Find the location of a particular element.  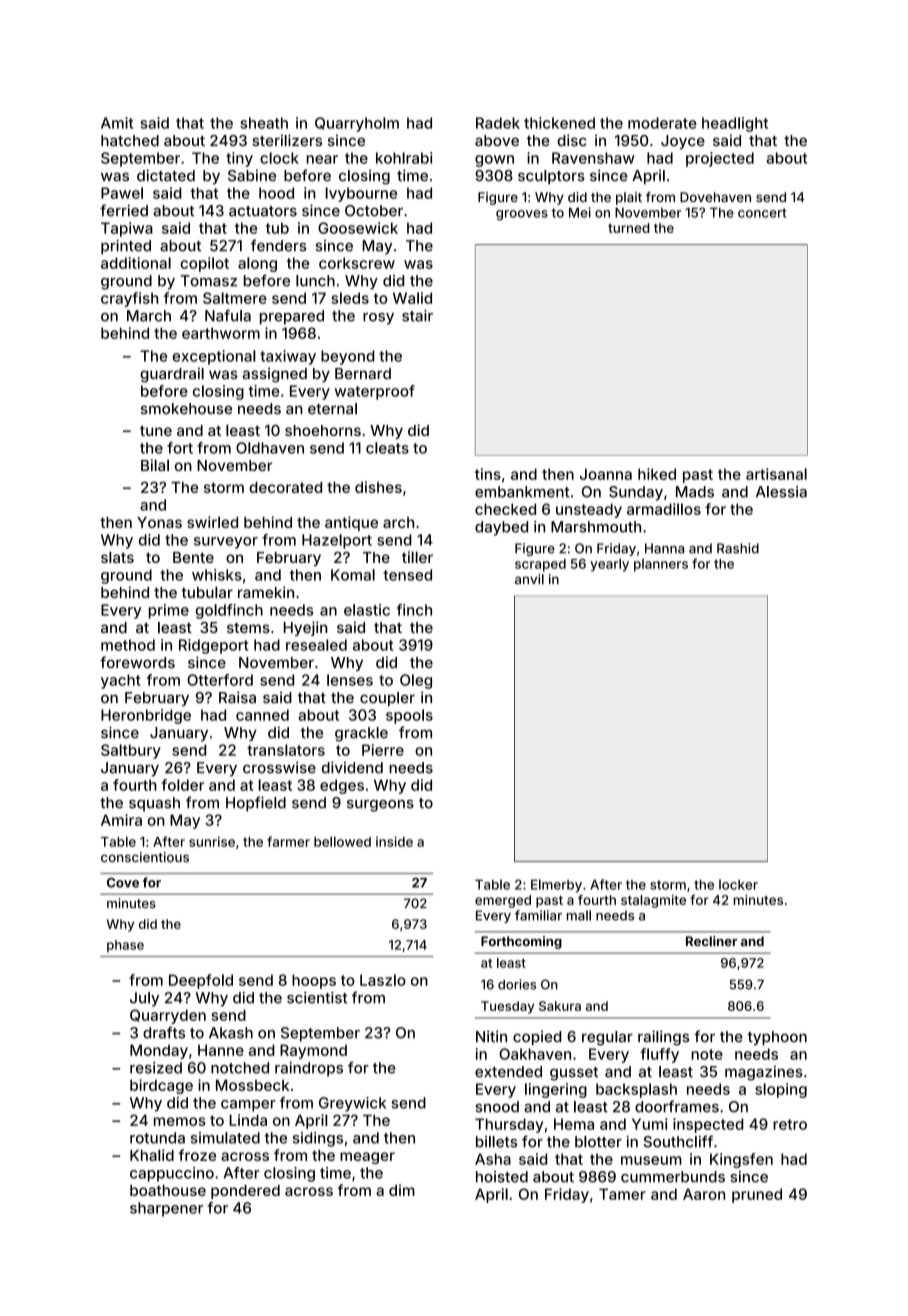

raindrops is located at coordinates (309, 1069).
